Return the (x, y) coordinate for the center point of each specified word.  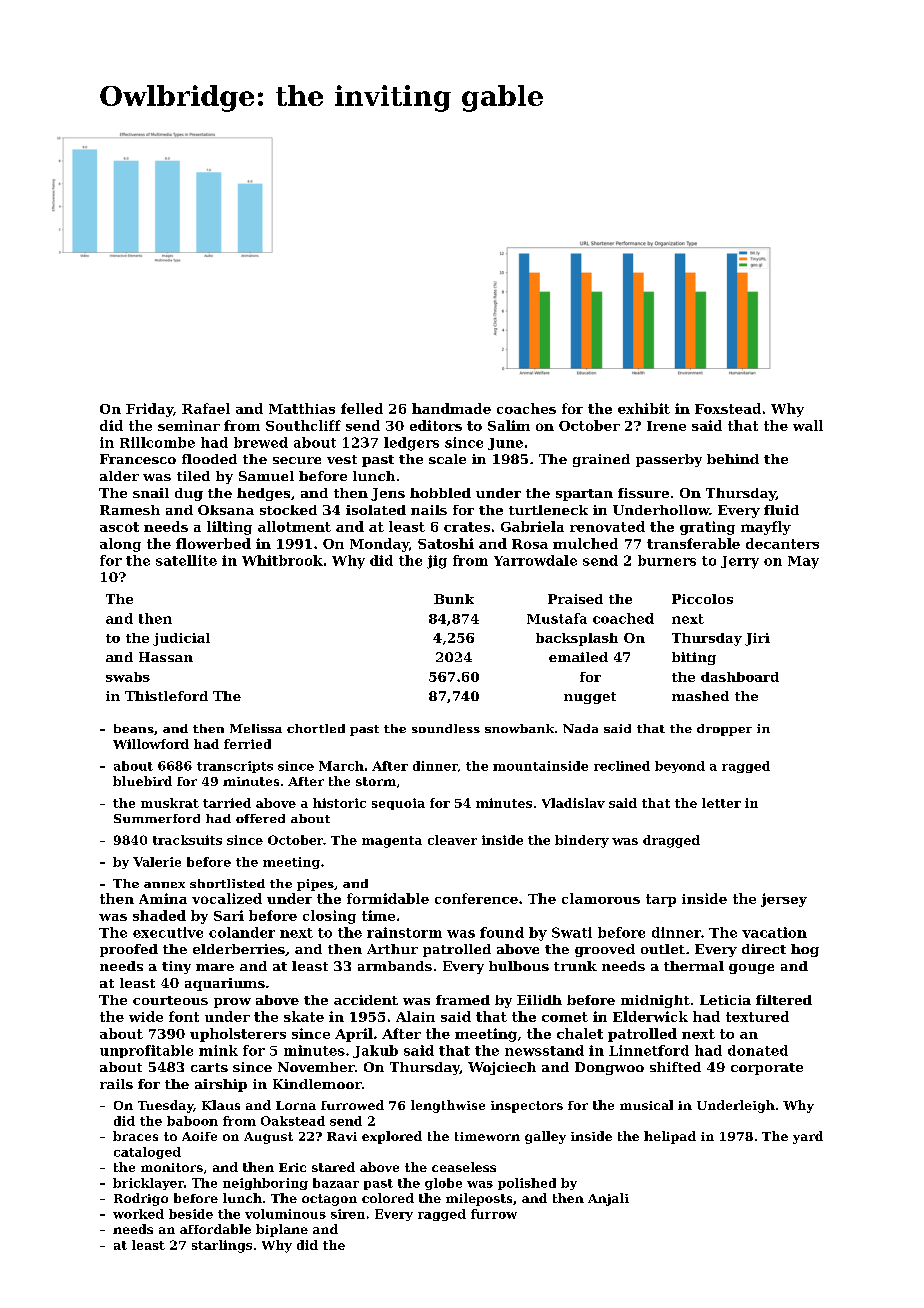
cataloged (147, 1153)
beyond (680, 767)
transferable (693, 543)
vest (342, 459)
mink (218, 1050)
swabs (128, 677)
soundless (446, 728)
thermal (694, 966)
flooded (209, 459)
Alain (415, 1016)
